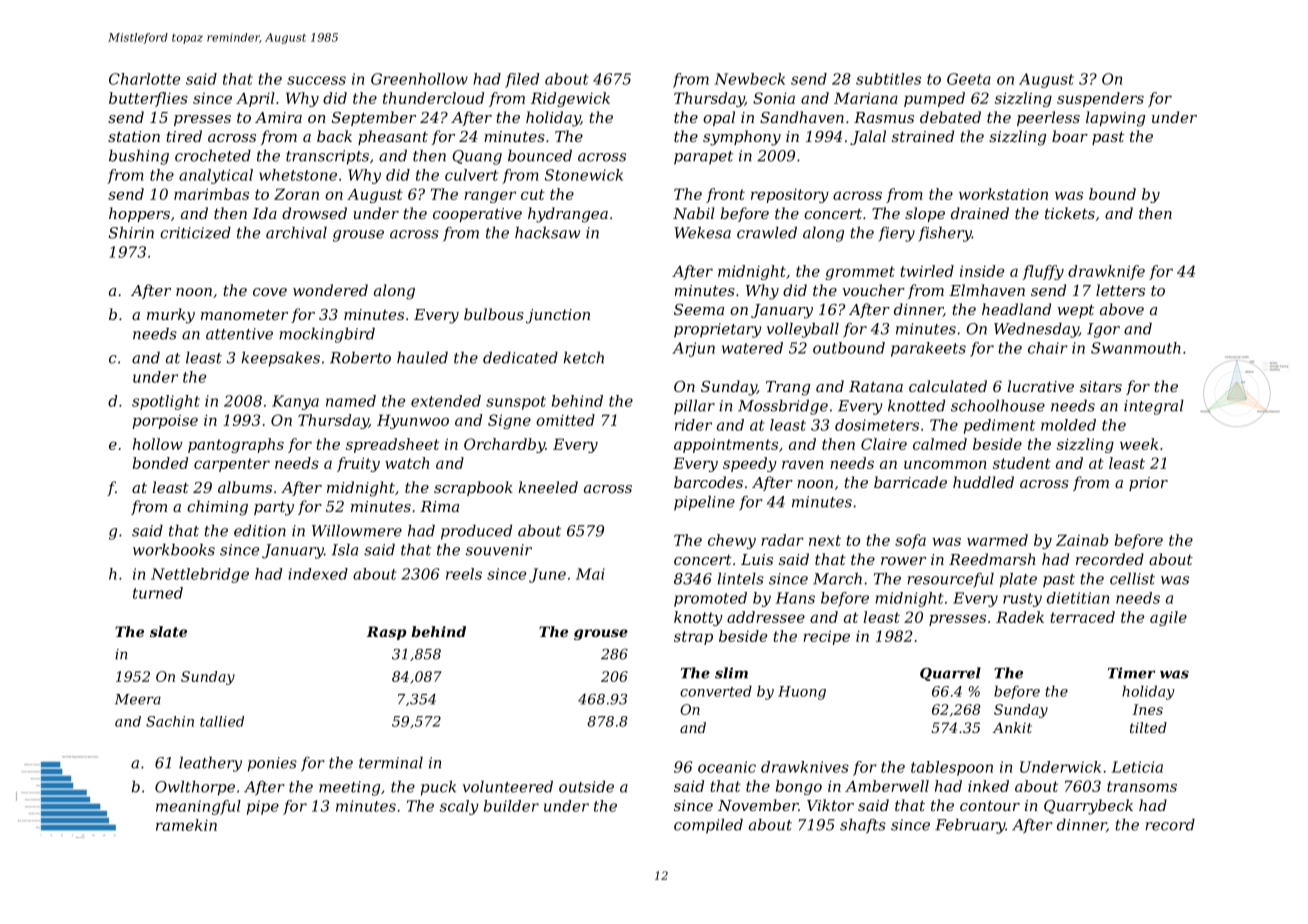 Image resolution: width=1308 pixels, height=924 pixels. I want to click on filed, so click(522, 80).
